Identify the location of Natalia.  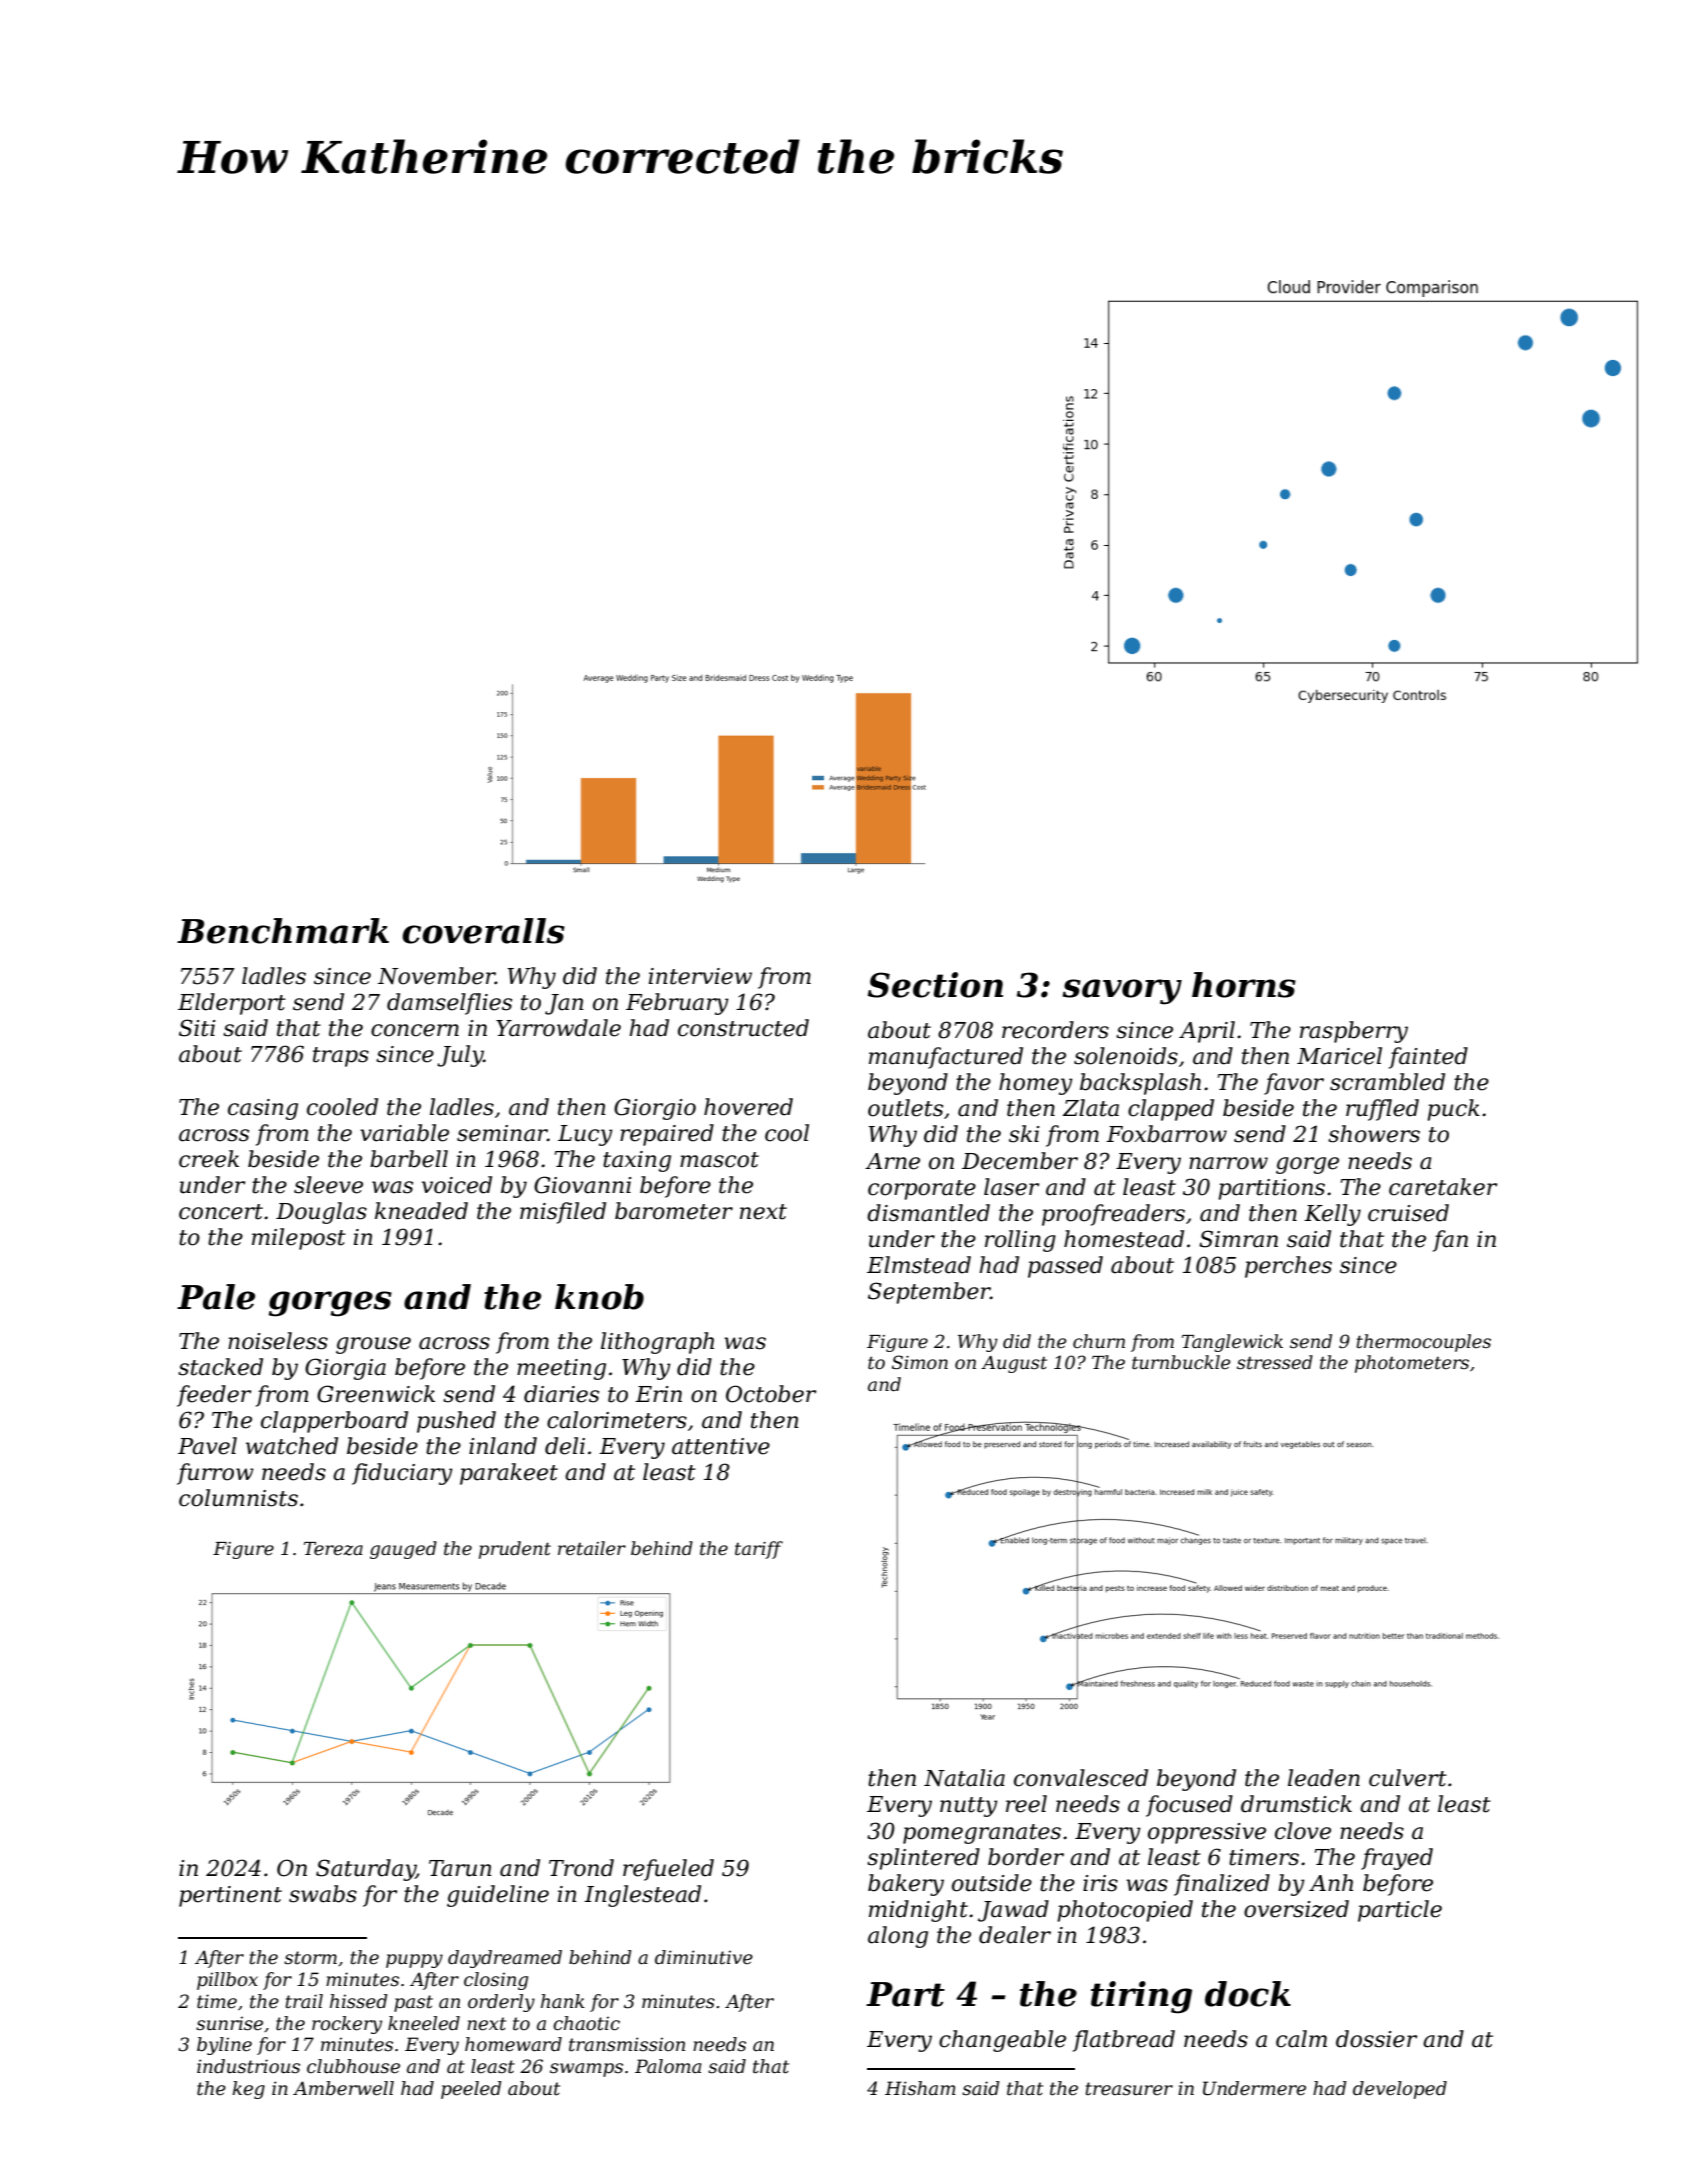
(964, 1778).
